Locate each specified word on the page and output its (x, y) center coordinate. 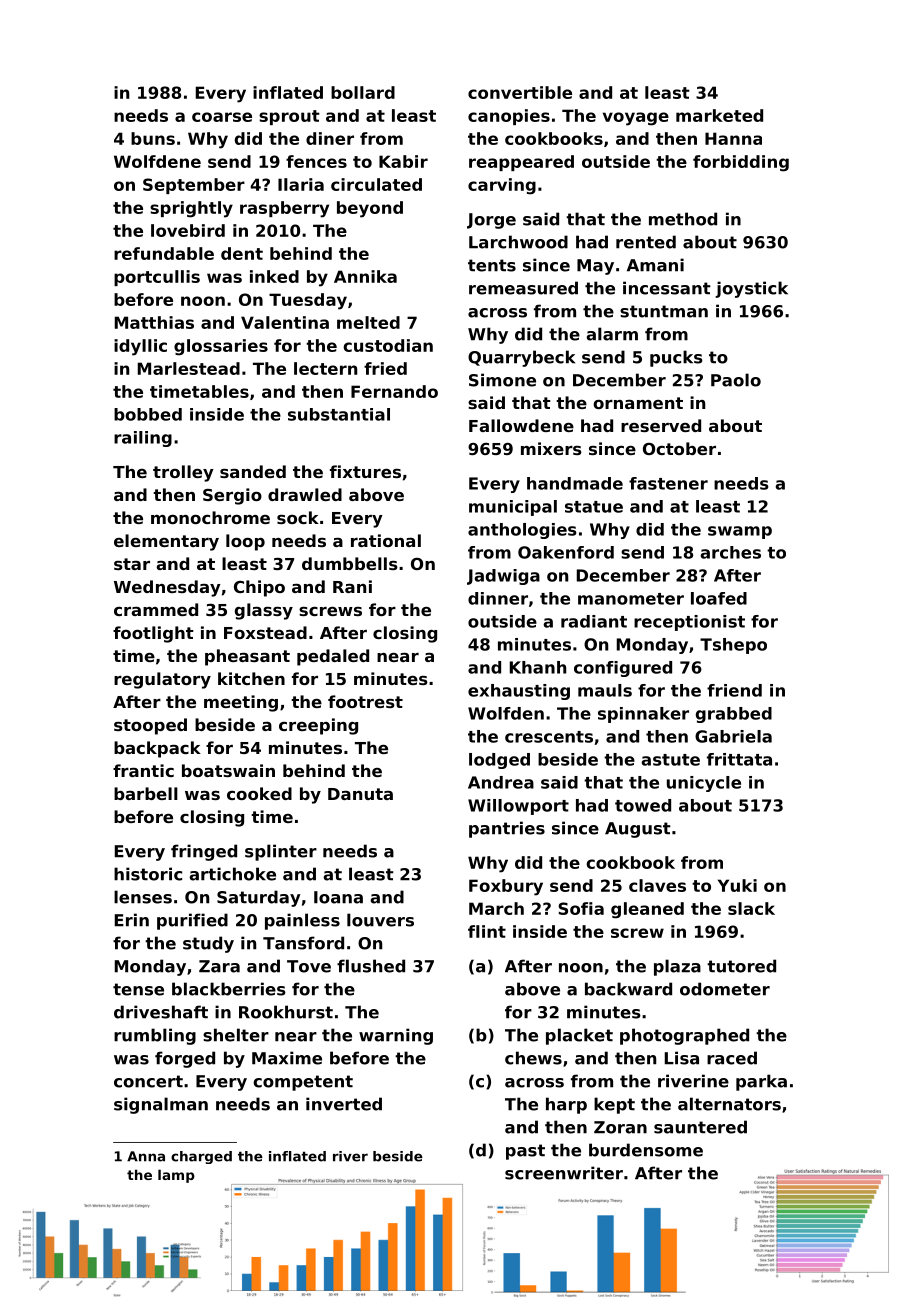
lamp (176, 1176)
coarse (222, 117)
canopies (509, 117)
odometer (725, 989)
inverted (344, 1104)
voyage (636, 119)
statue (594, 507)
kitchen (251, 678)
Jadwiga (503, 577)
